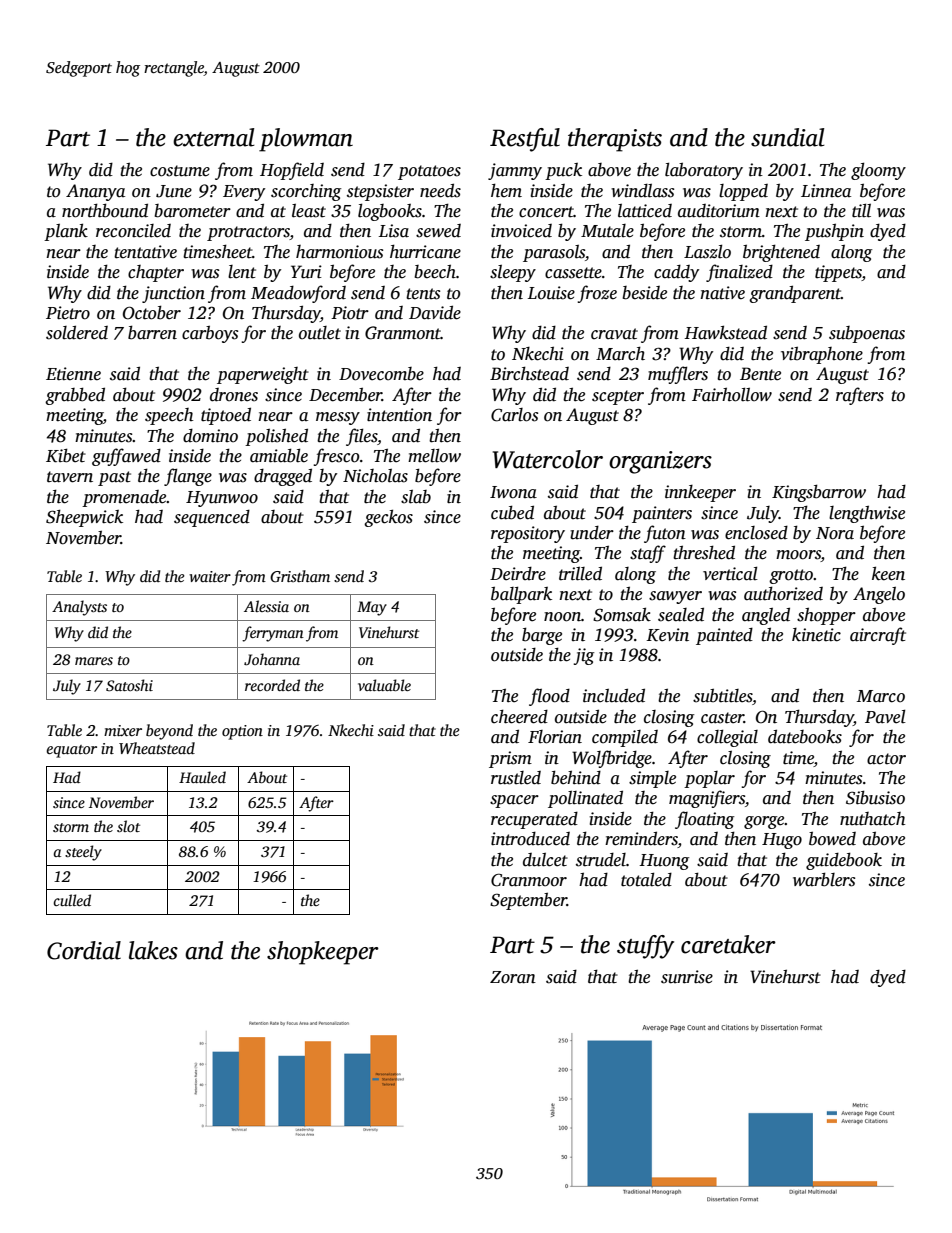 The height and width of the screenshot is (1233, 952). I want to click on Etienne, so click(73, 374).
